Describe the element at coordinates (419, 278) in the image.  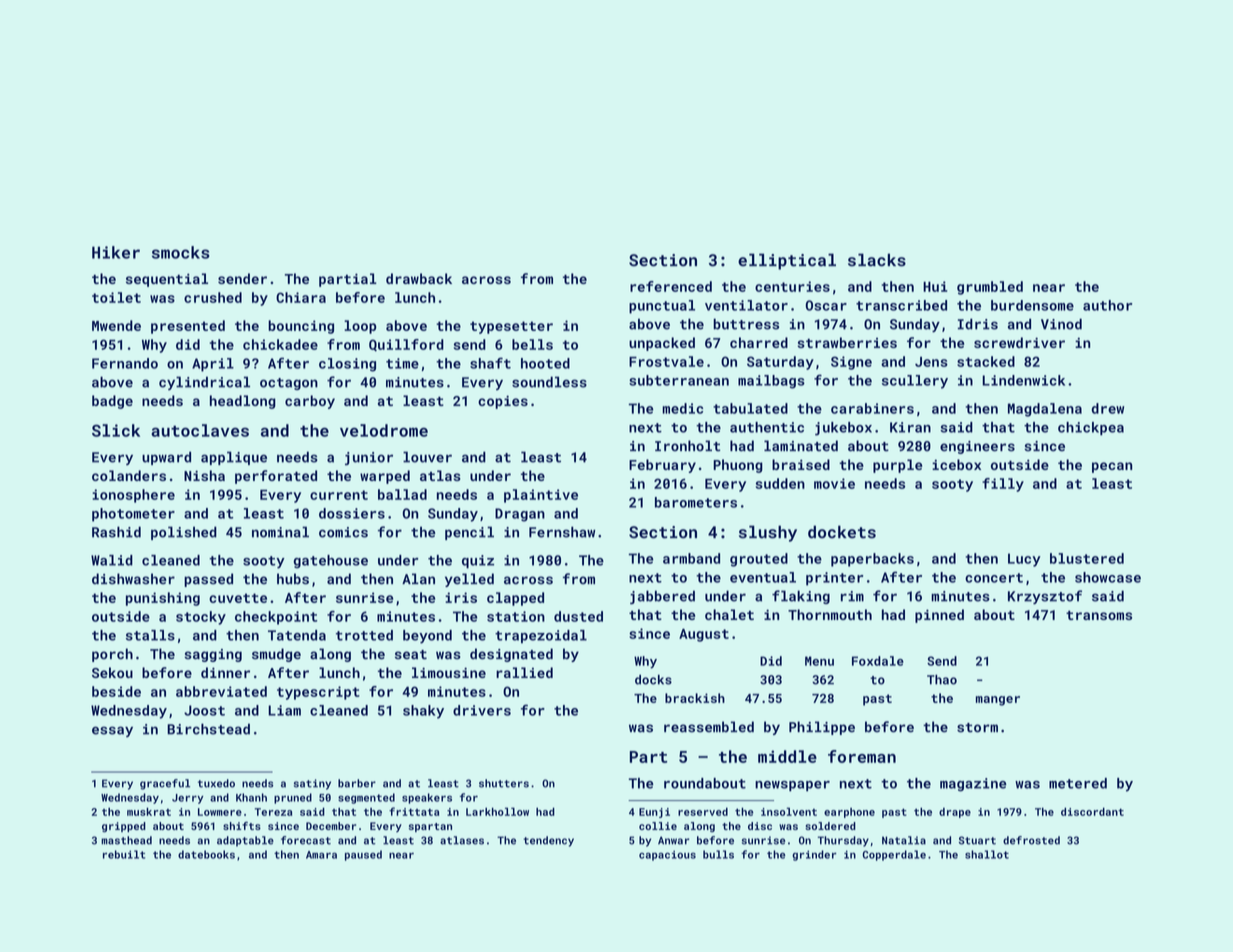
I see `drawback` at that location.
